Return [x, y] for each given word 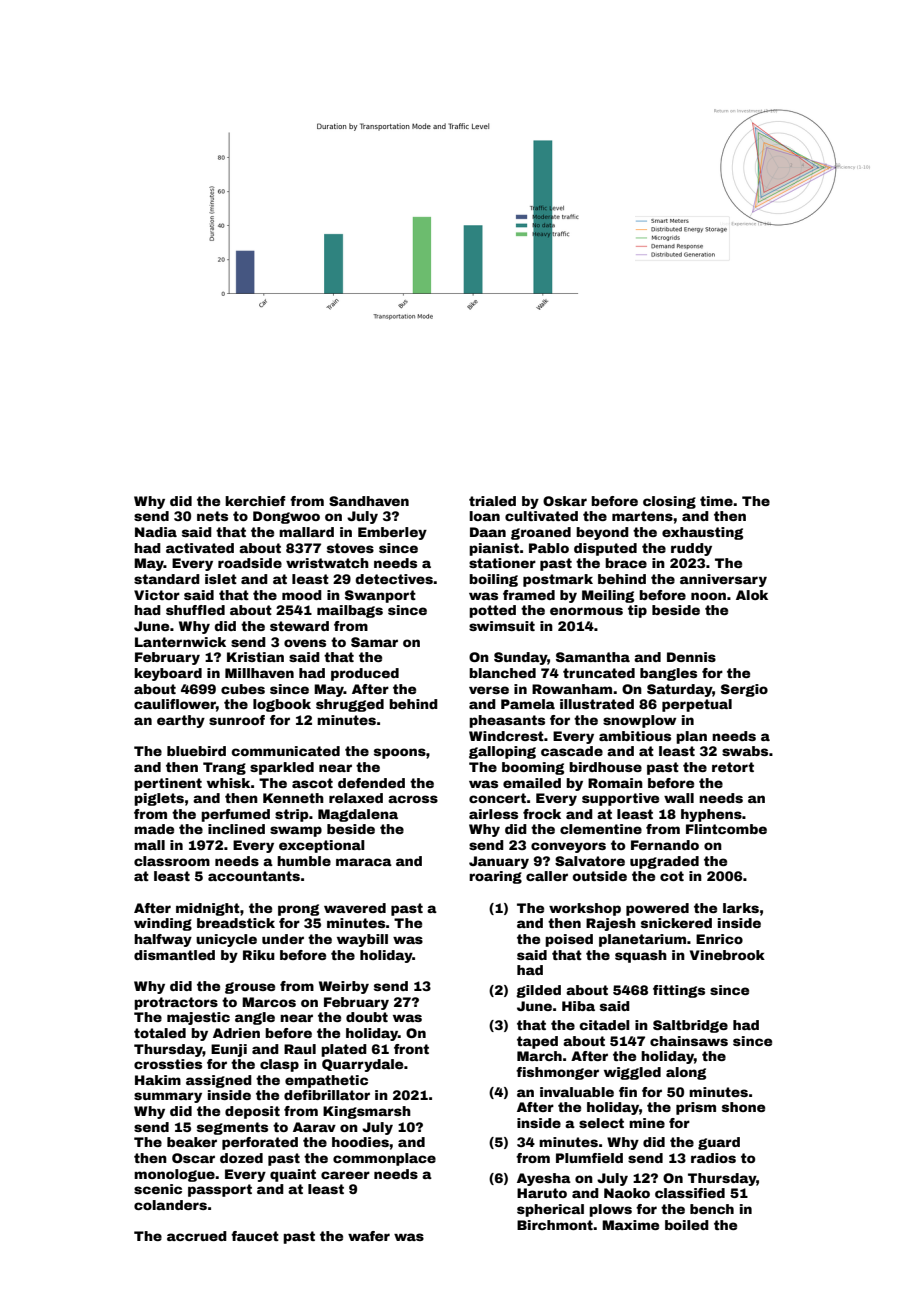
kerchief [255, 501]
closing [669, 502]
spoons [400, 753]
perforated [260, 1143]
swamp [296, 831]
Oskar [565, 501]
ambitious [635, 736]
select [601, 1123]
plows [610, 1210]
